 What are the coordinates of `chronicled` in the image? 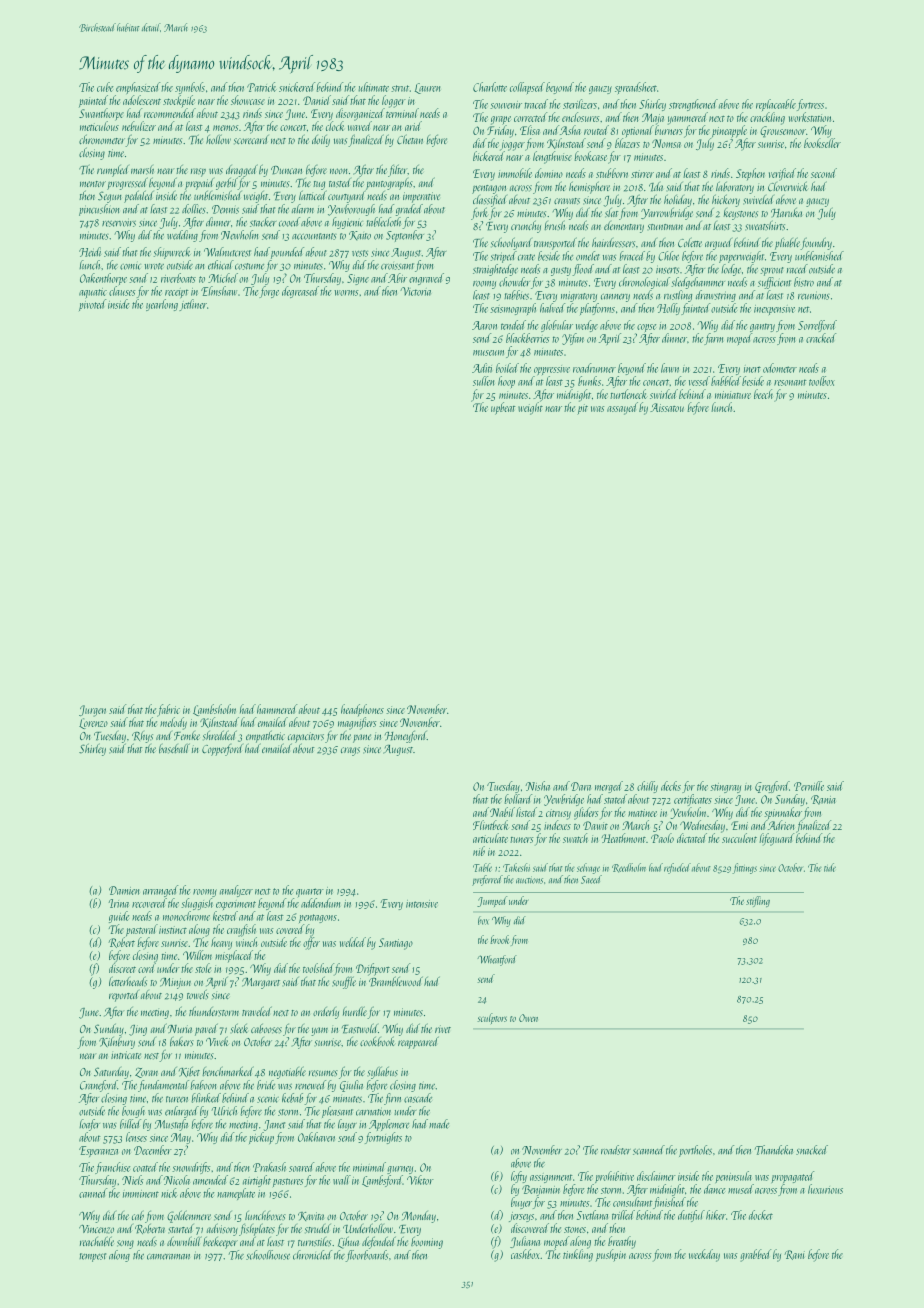 It's located at (312, 1255).
